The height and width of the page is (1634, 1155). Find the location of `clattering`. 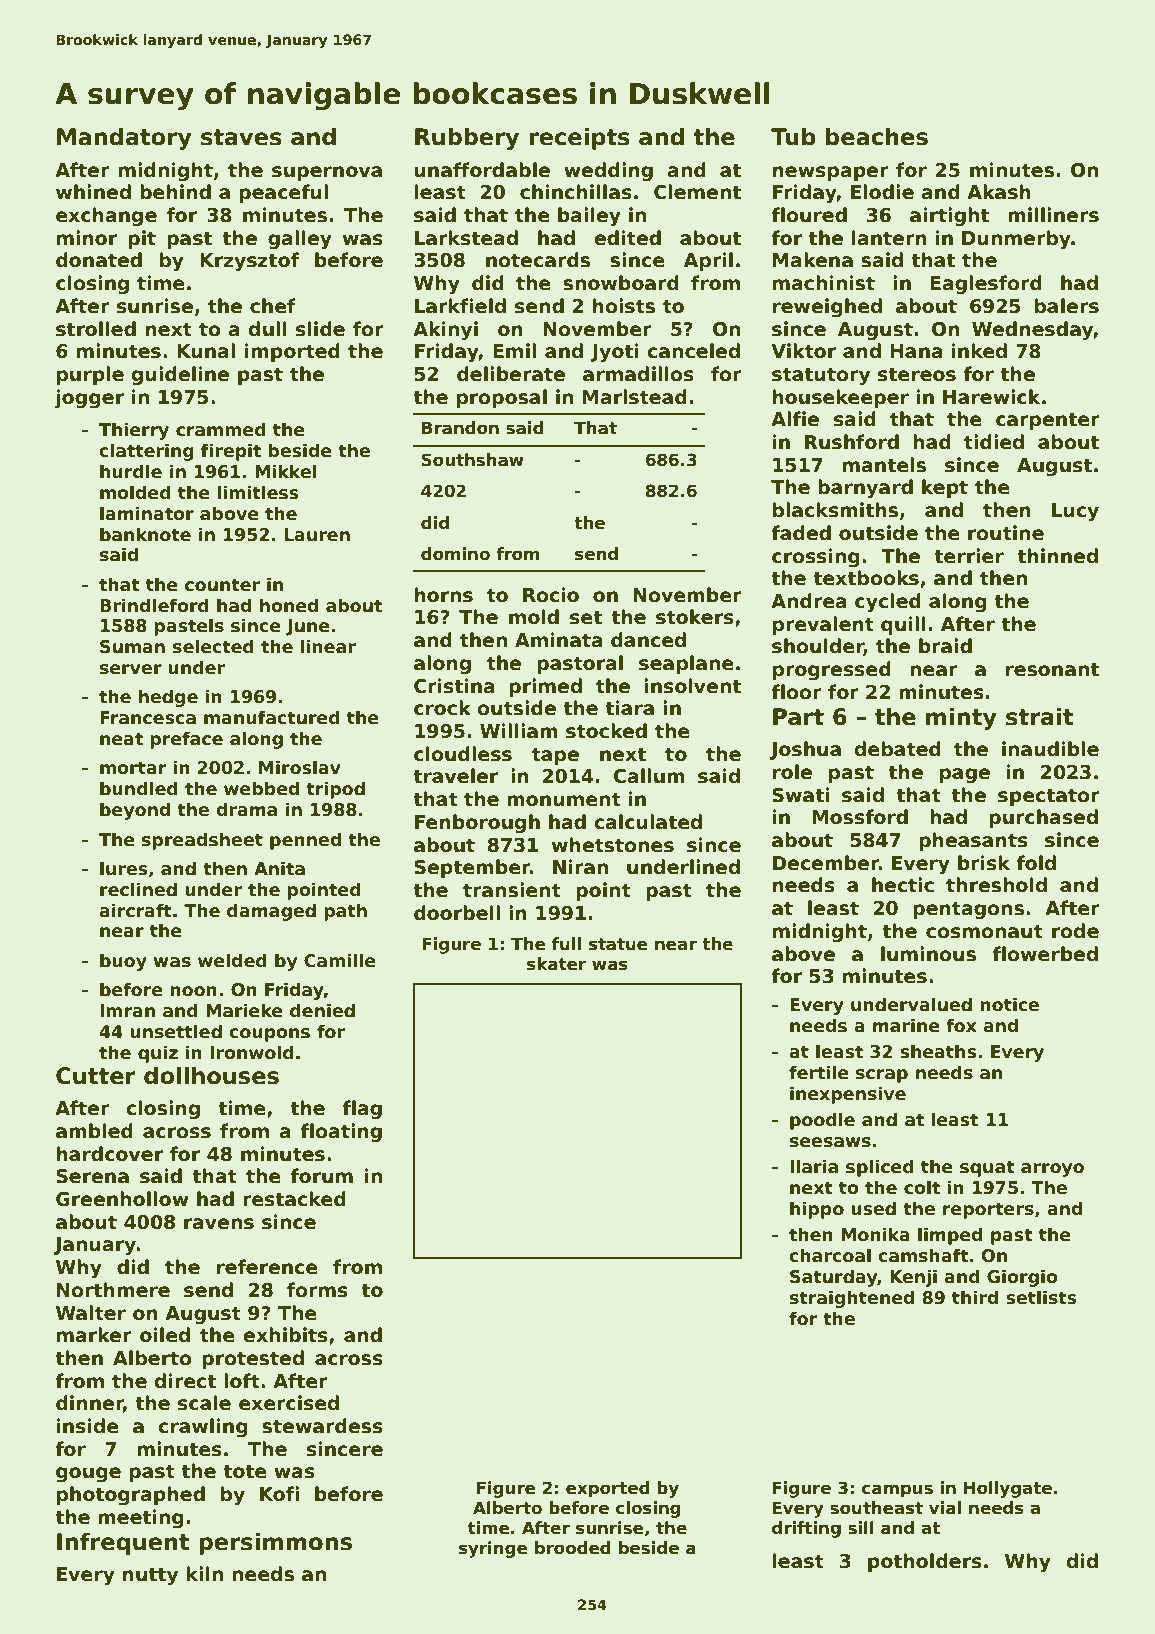

clattering is located at coordinates (146, 452).
